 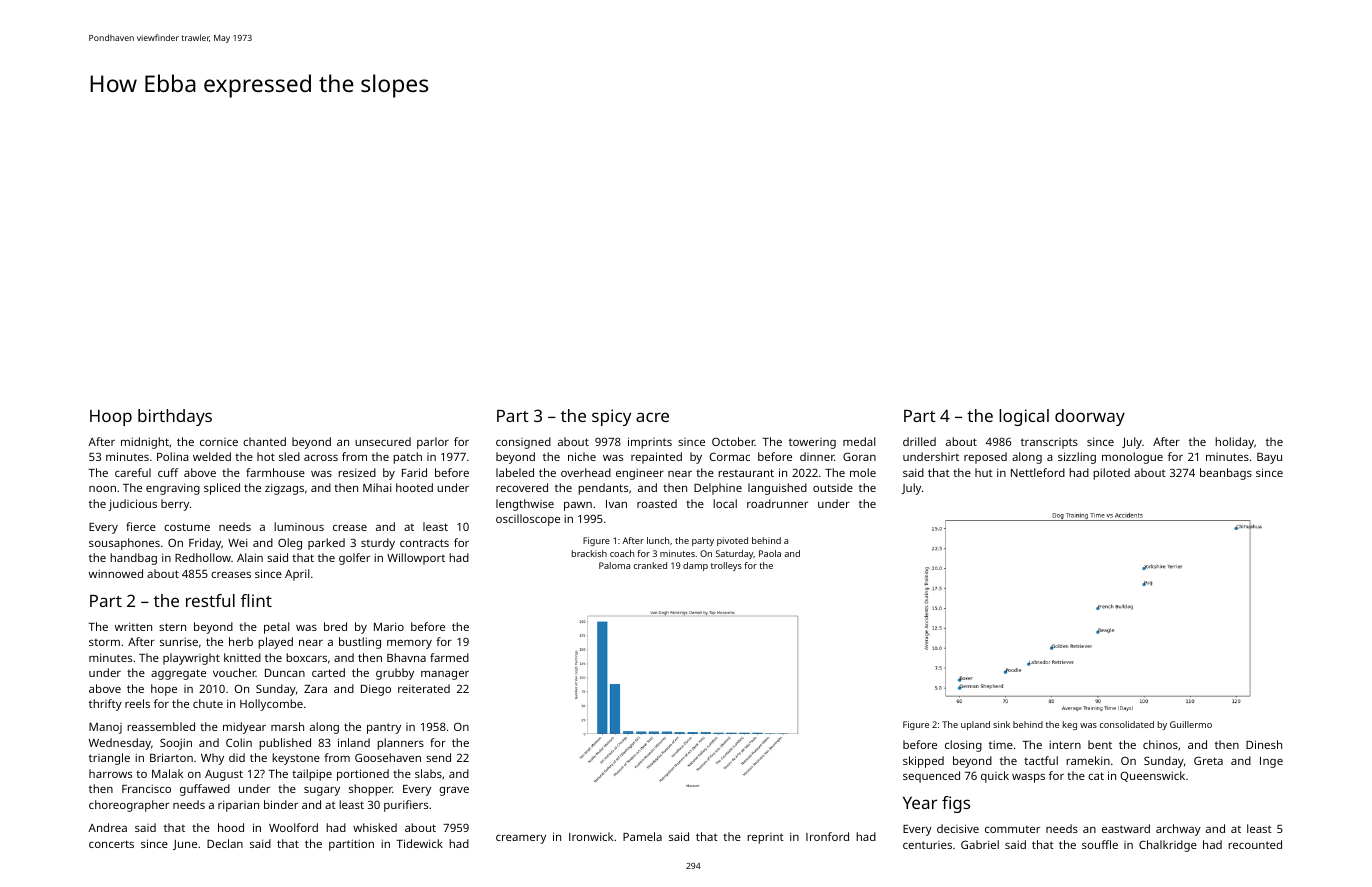 What do you see at coordinates (1012, 829) in the screenshot?
I see `commuter` at bounding box center [1012, 829].
